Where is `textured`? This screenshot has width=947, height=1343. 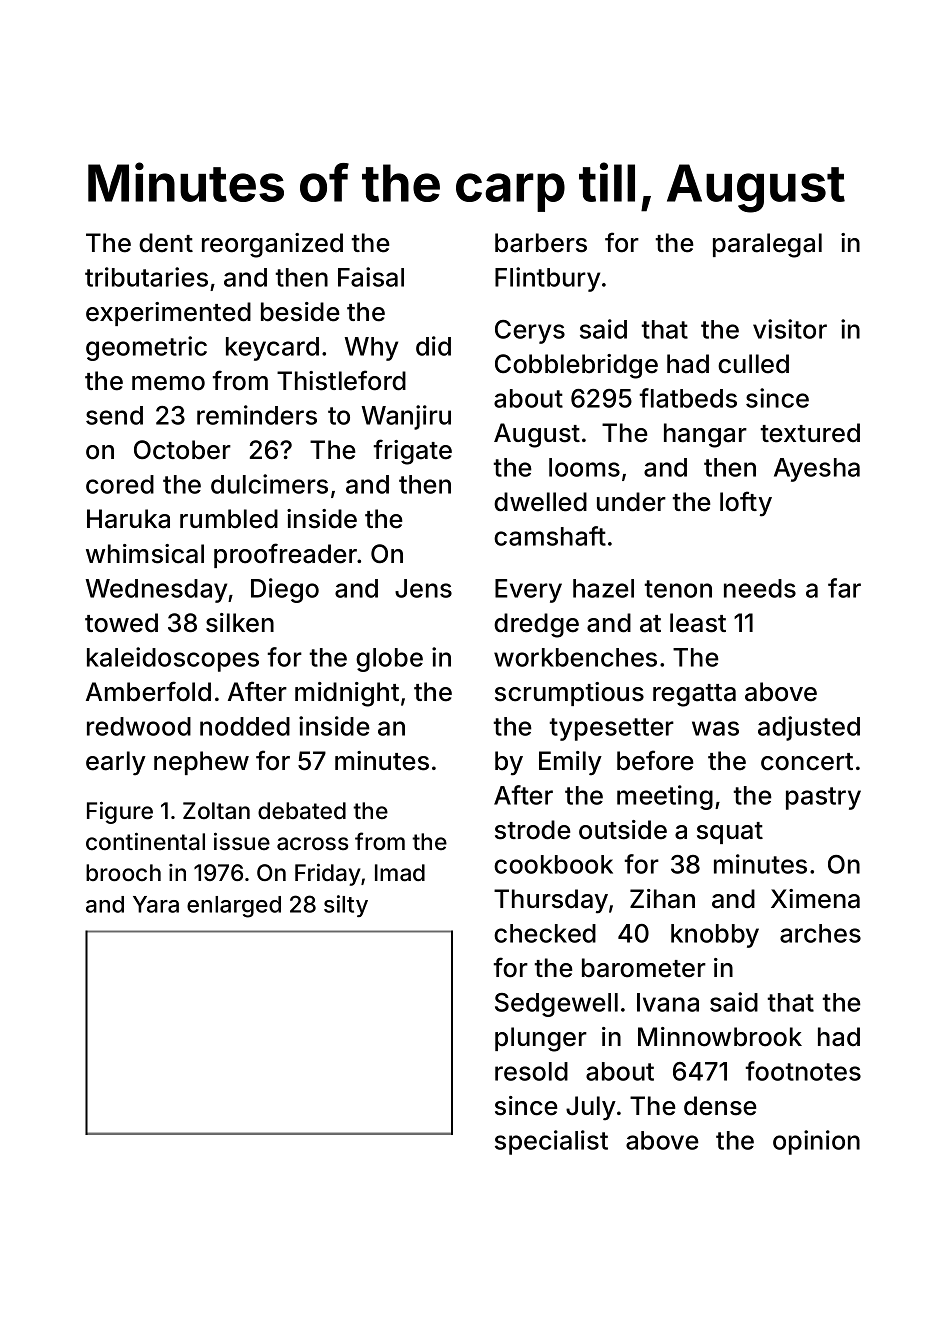 textured is located at coordinates (810, 433).
